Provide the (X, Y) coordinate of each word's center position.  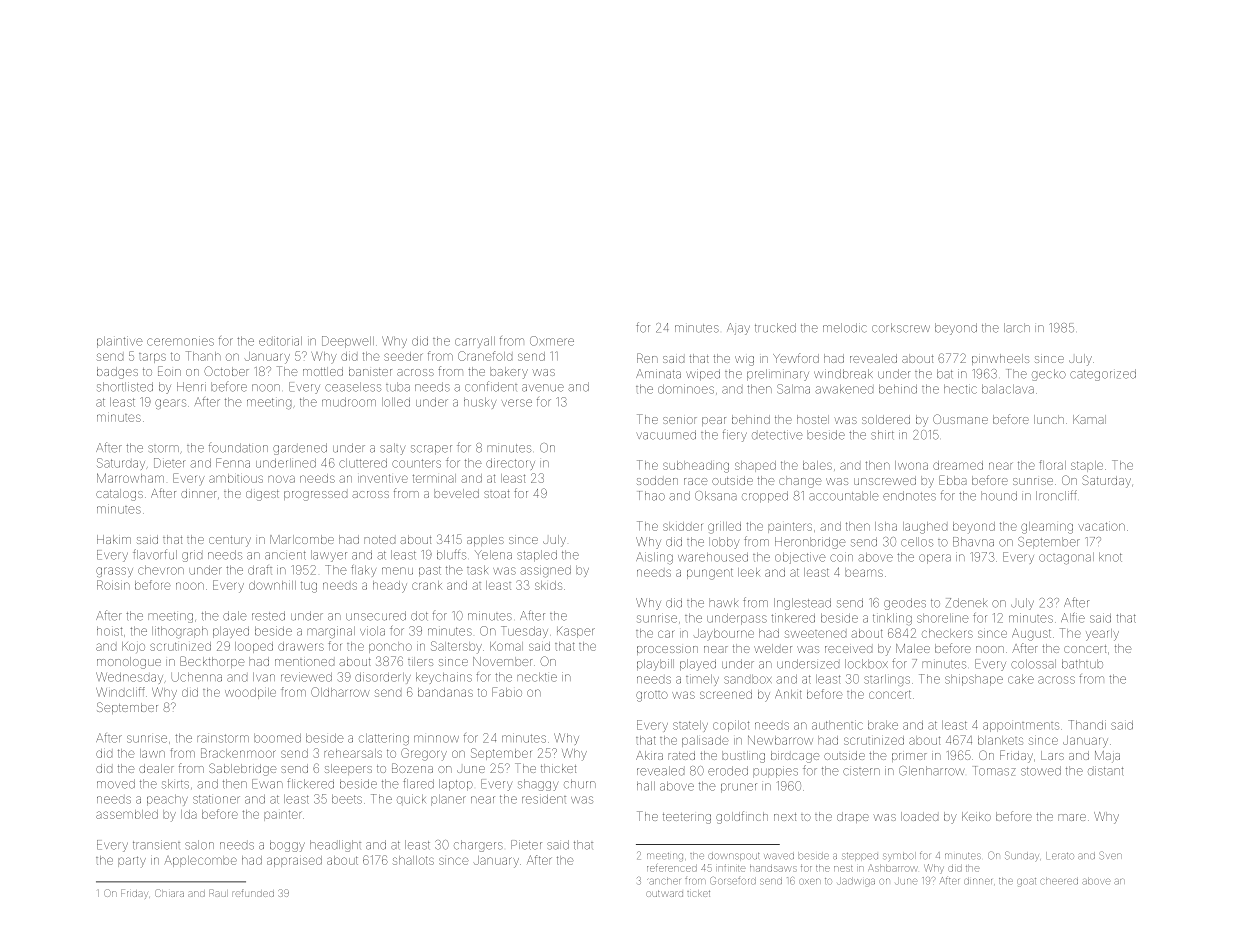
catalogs (119, 495)
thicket (558, 768)
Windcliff (120, 692)
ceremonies (180, 341)
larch (1017, 328)
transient (156, 845)
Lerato (1060, 855)
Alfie (1073, 618)
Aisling (654, 558)
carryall (475, 342)
